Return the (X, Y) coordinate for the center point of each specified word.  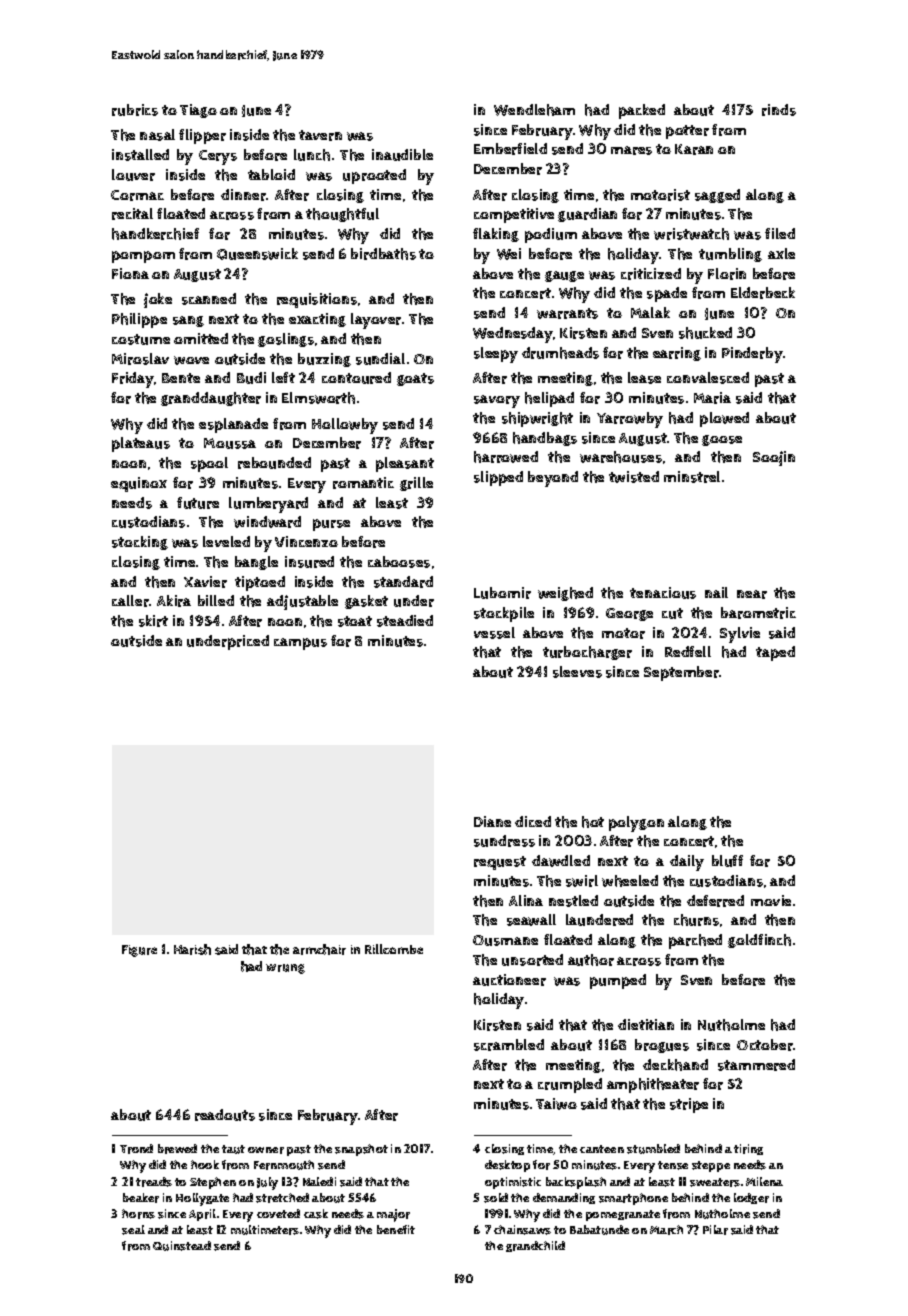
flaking (496, 235)
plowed (724, 419)
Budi (251, 378)
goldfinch (759, 941)
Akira (174, 601)
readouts (225, 1115)
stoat (355, 621)
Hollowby (345, 426)
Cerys (218, 157)
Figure (139, 951)
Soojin (774, 458)
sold (496, 1198)
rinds (779, 110)
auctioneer (509, 980)
